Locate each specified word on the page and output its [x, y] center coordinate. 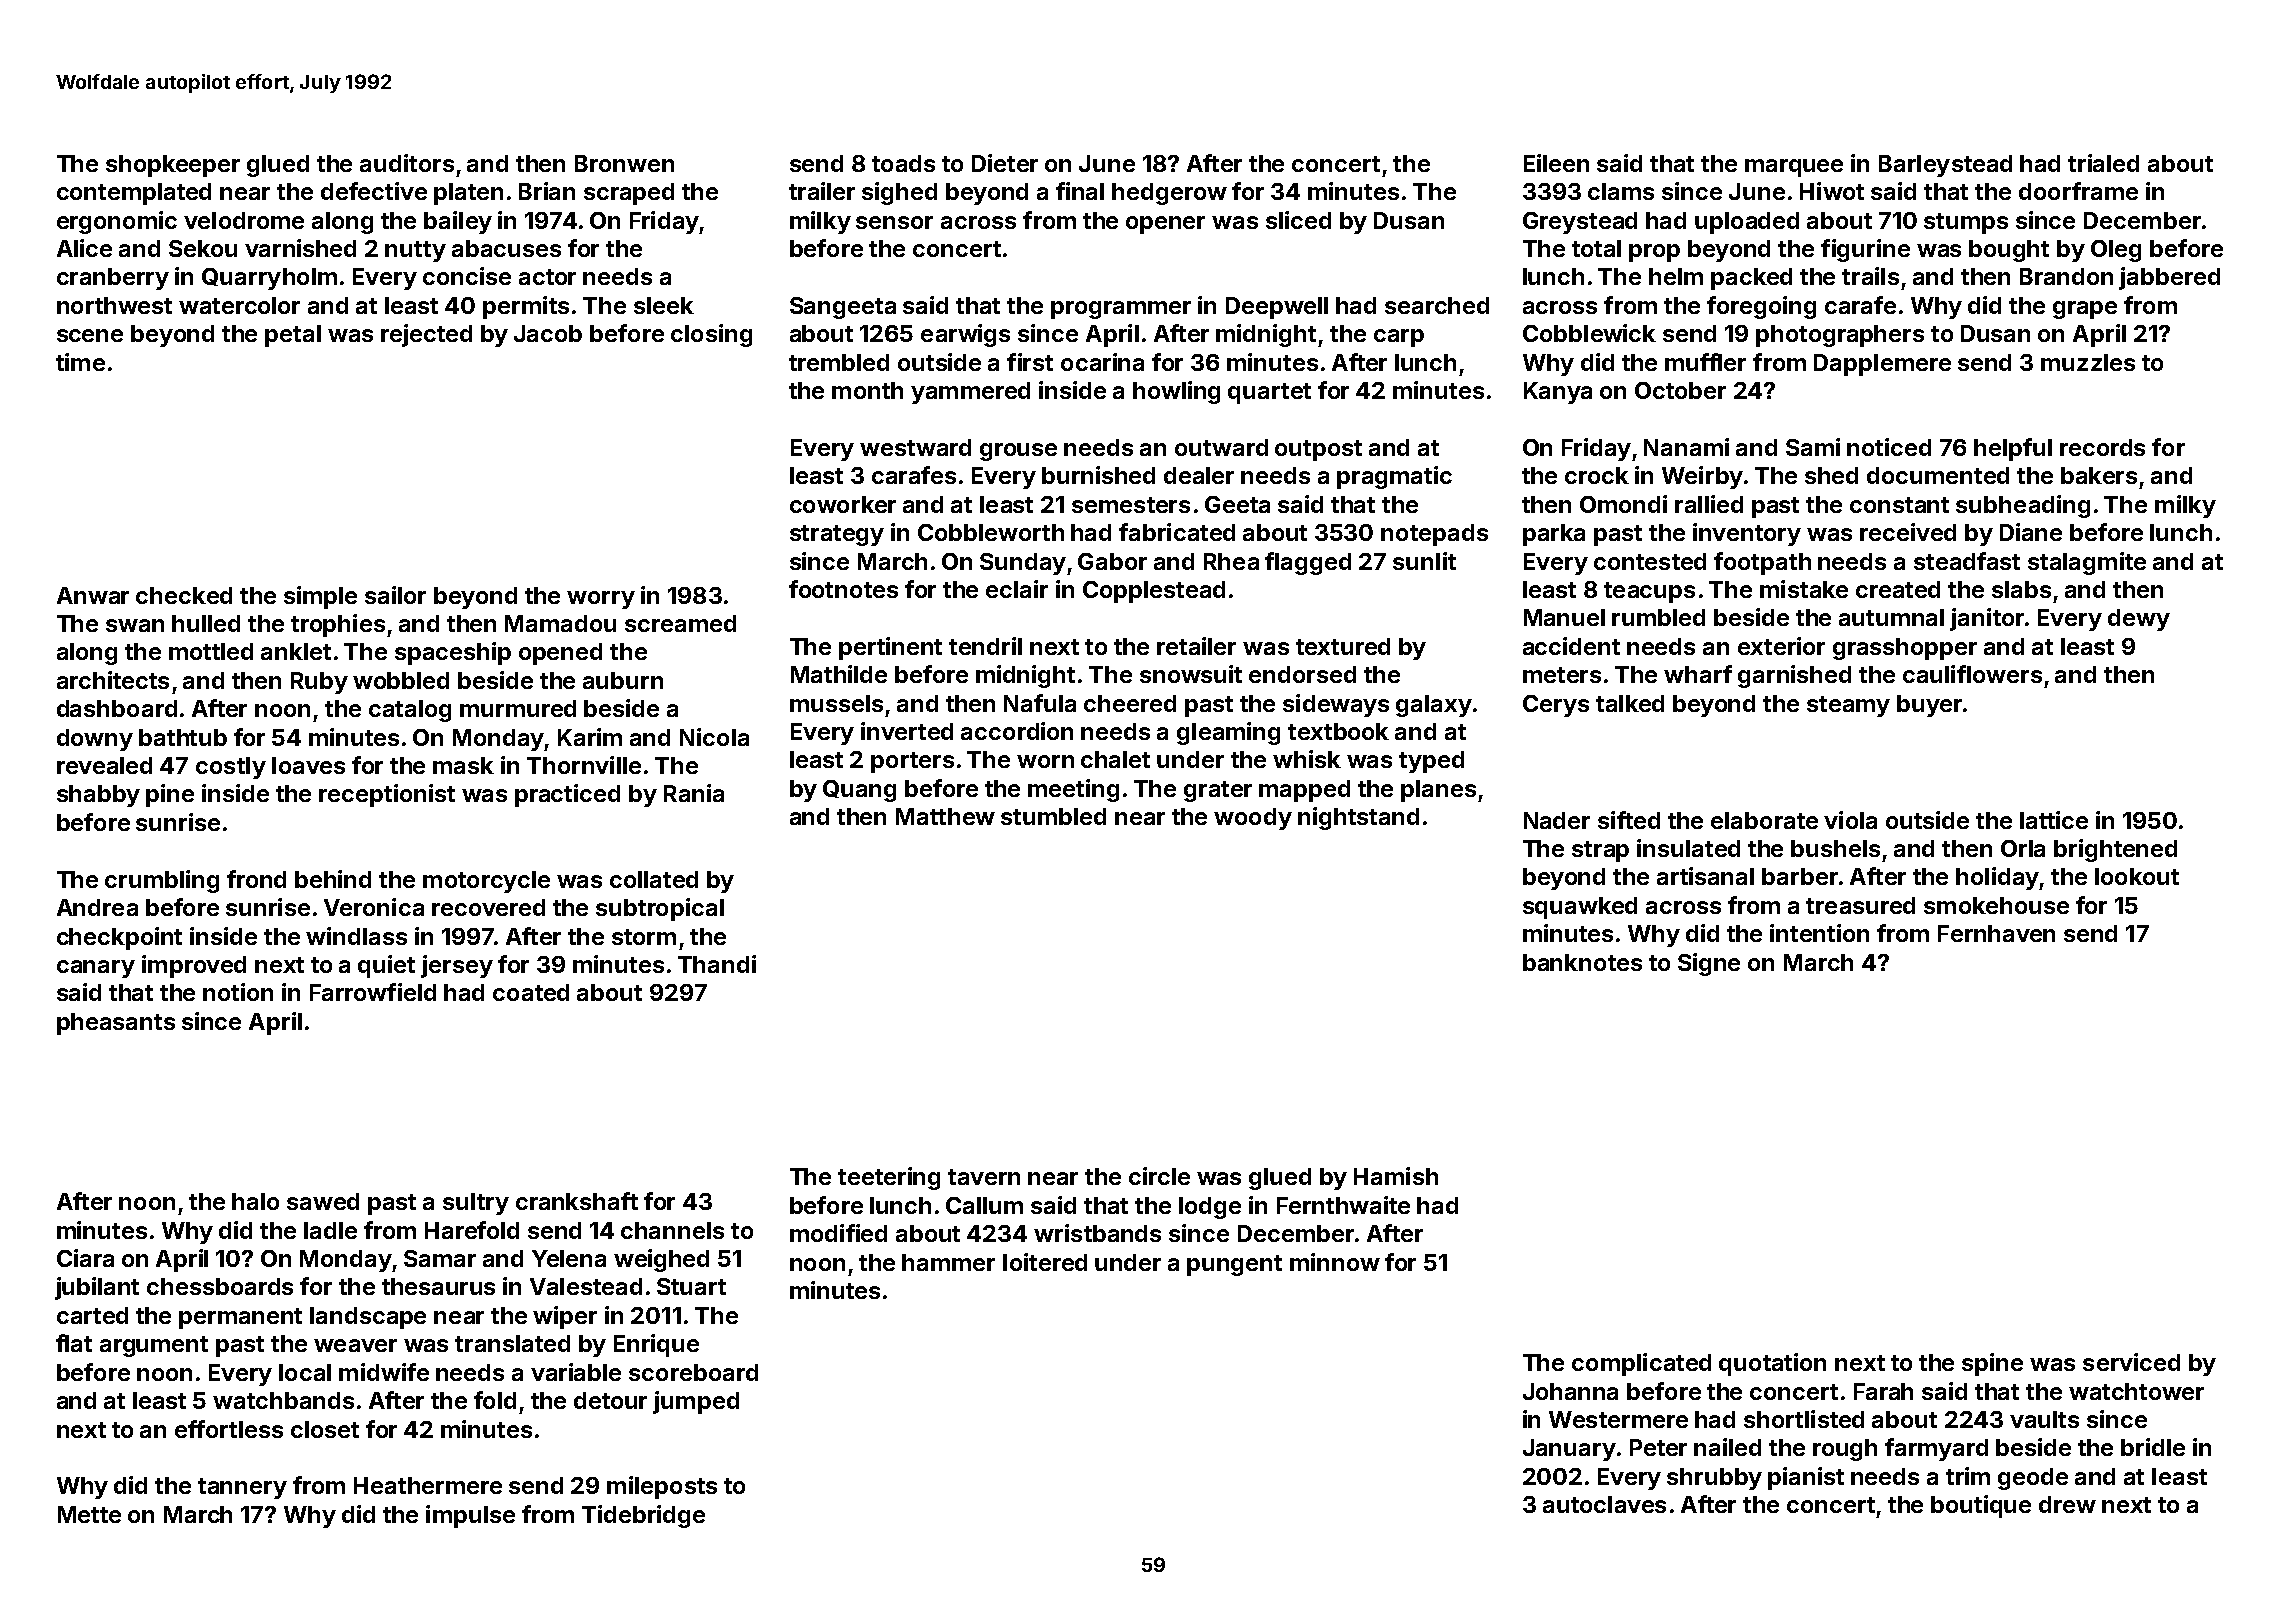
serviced [2131, 1362]
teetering [889, 1178]
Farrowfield [373, 992]
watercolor [239, 305]
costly [231, 768]
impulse [470, 1516]
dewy [2139, 620]
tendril [985, 646]
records [2102, 447]
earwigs [965, 335]
